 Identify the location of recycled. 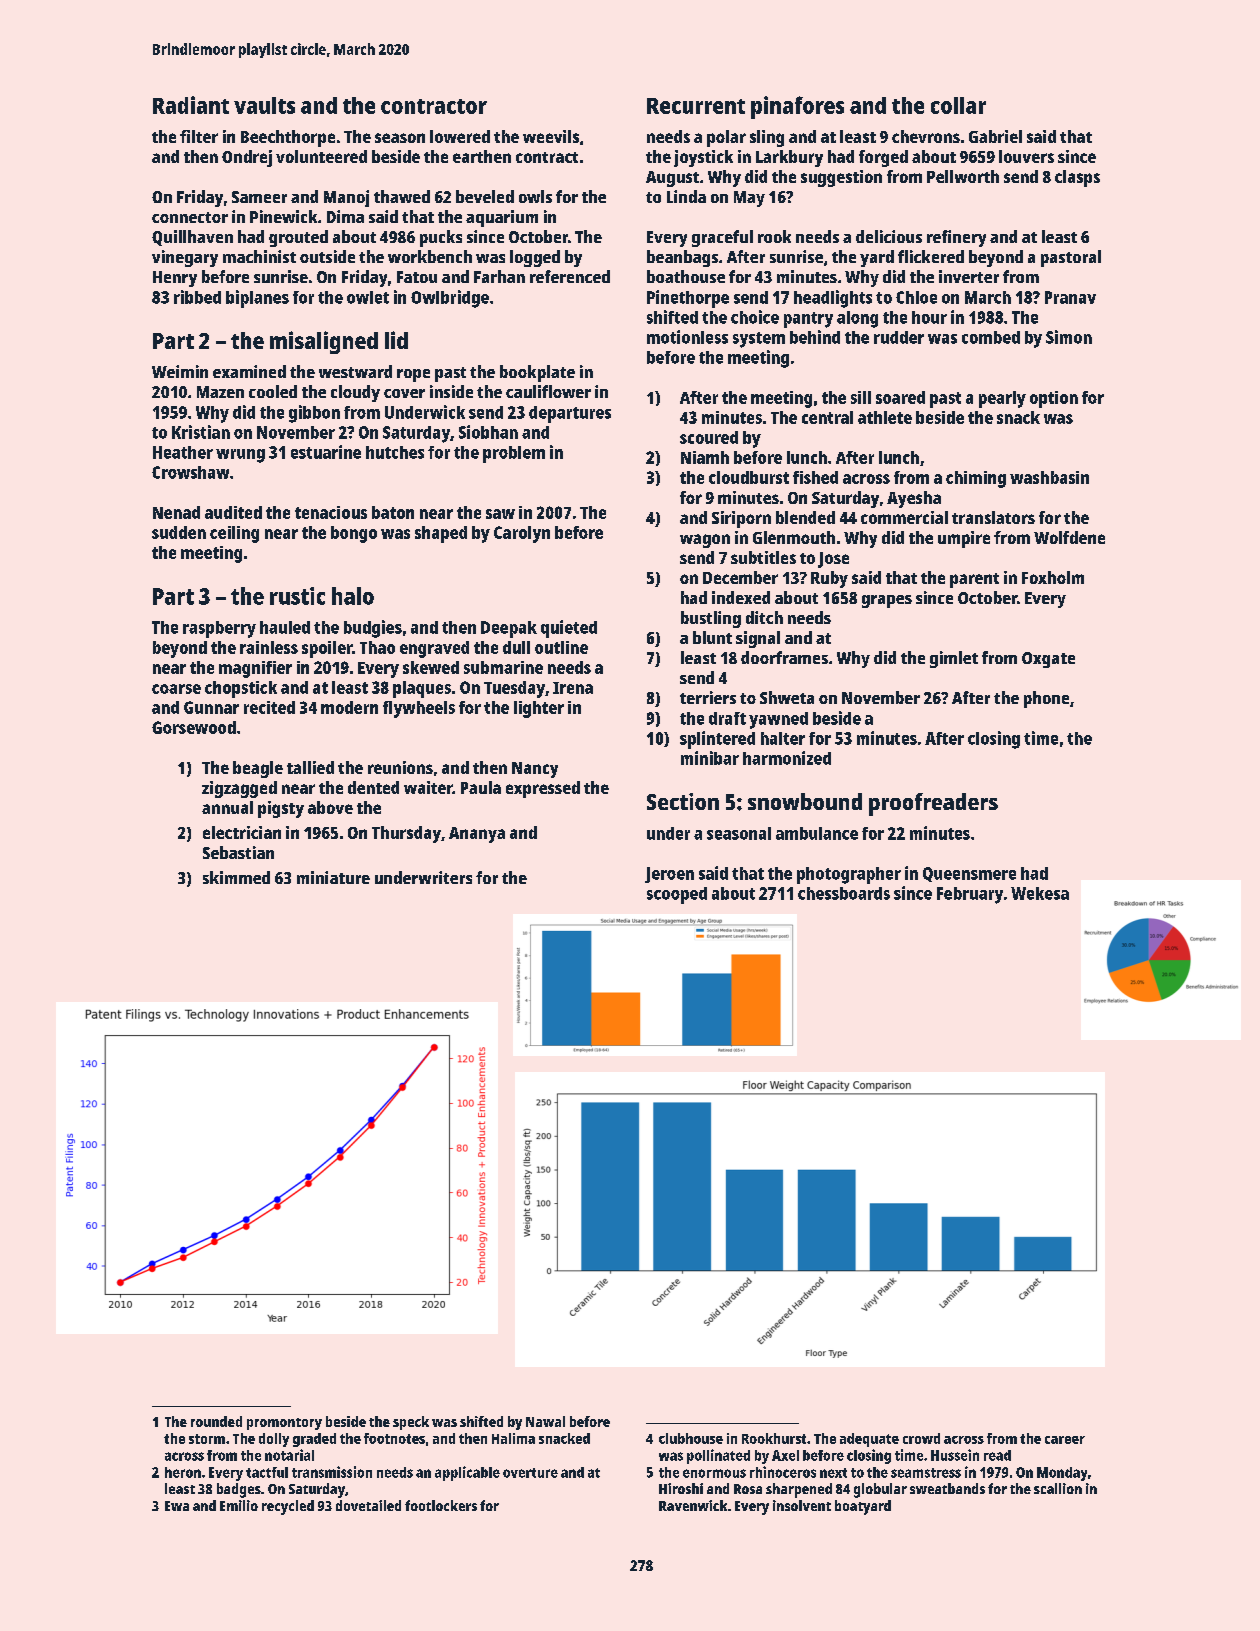
(288, 1507).
